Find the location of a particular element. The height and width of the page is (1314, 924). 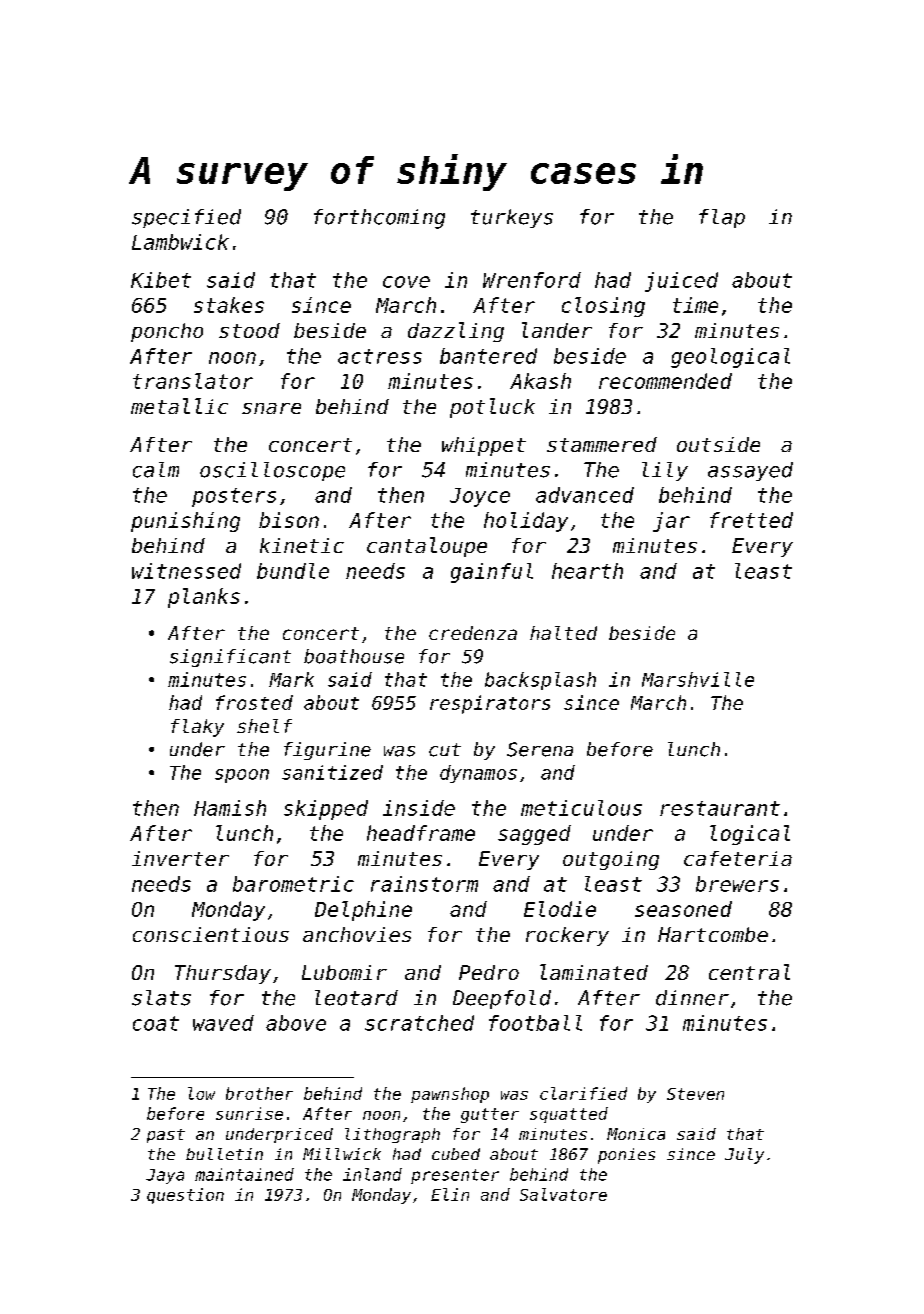

maintained is located at coordinates (244, 1174).
